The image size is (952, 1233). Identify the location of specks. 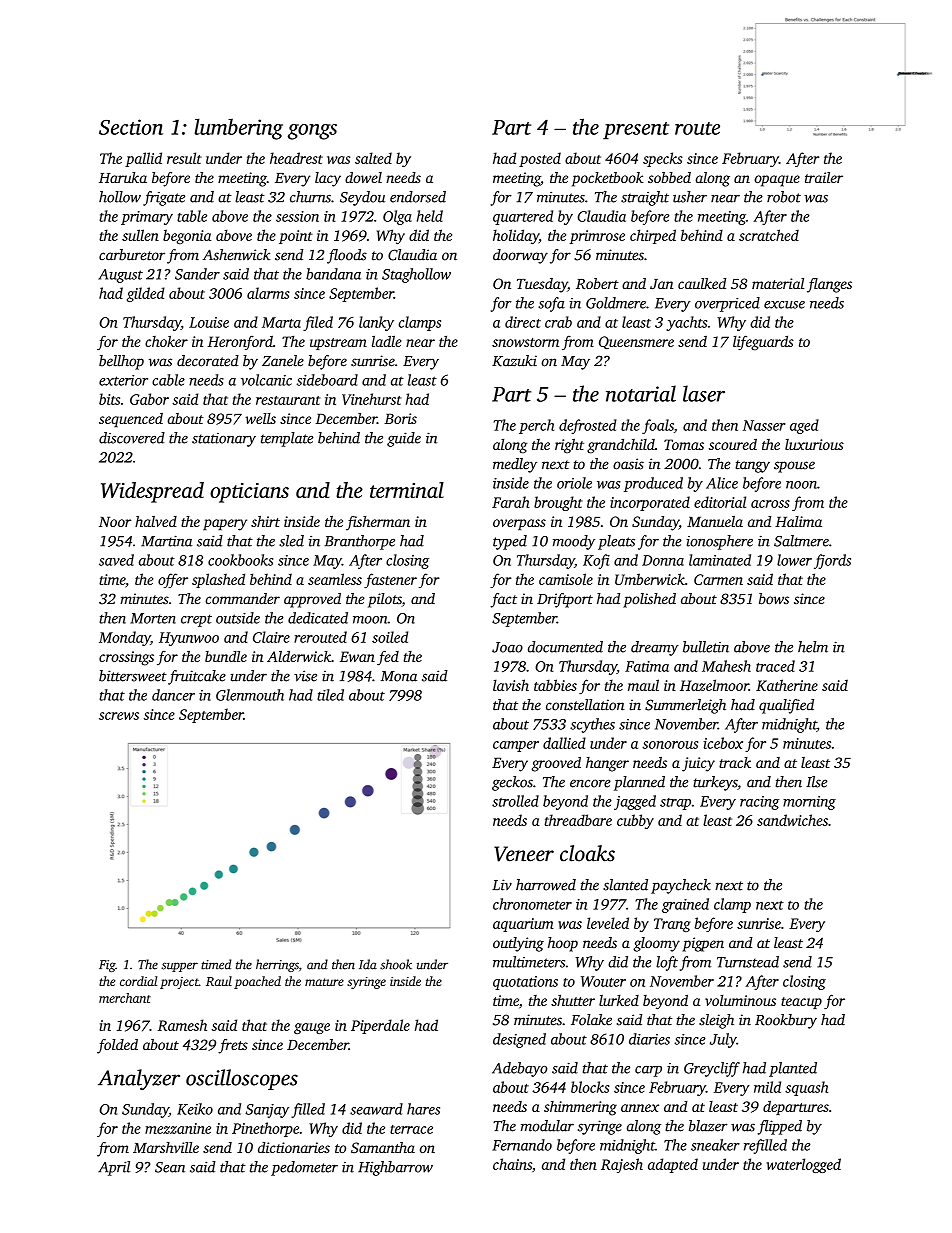
(663, 159).
